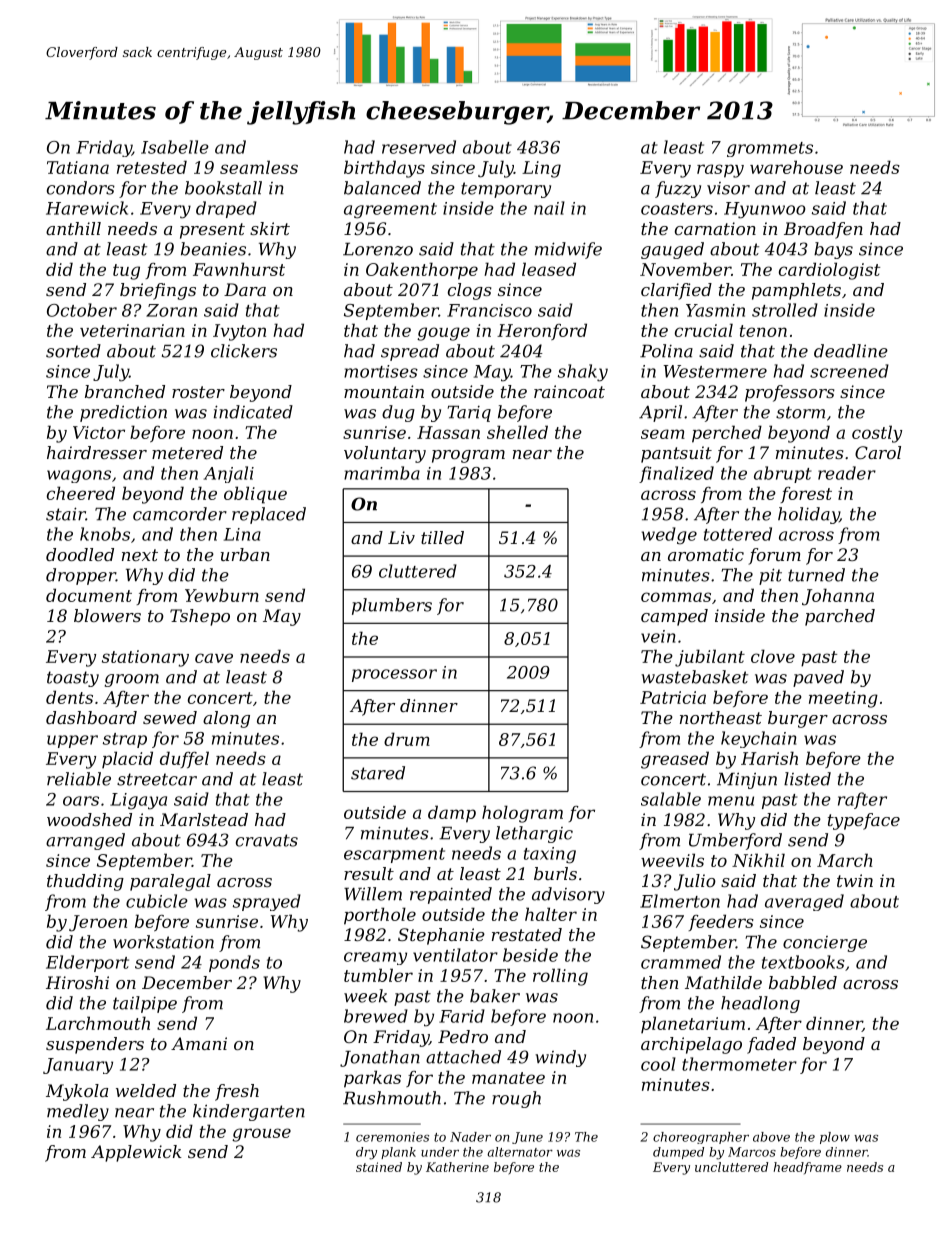  What do you see at coordinates (807, 779) in the image?
I see `listed` at bounding box center [807, 779].
